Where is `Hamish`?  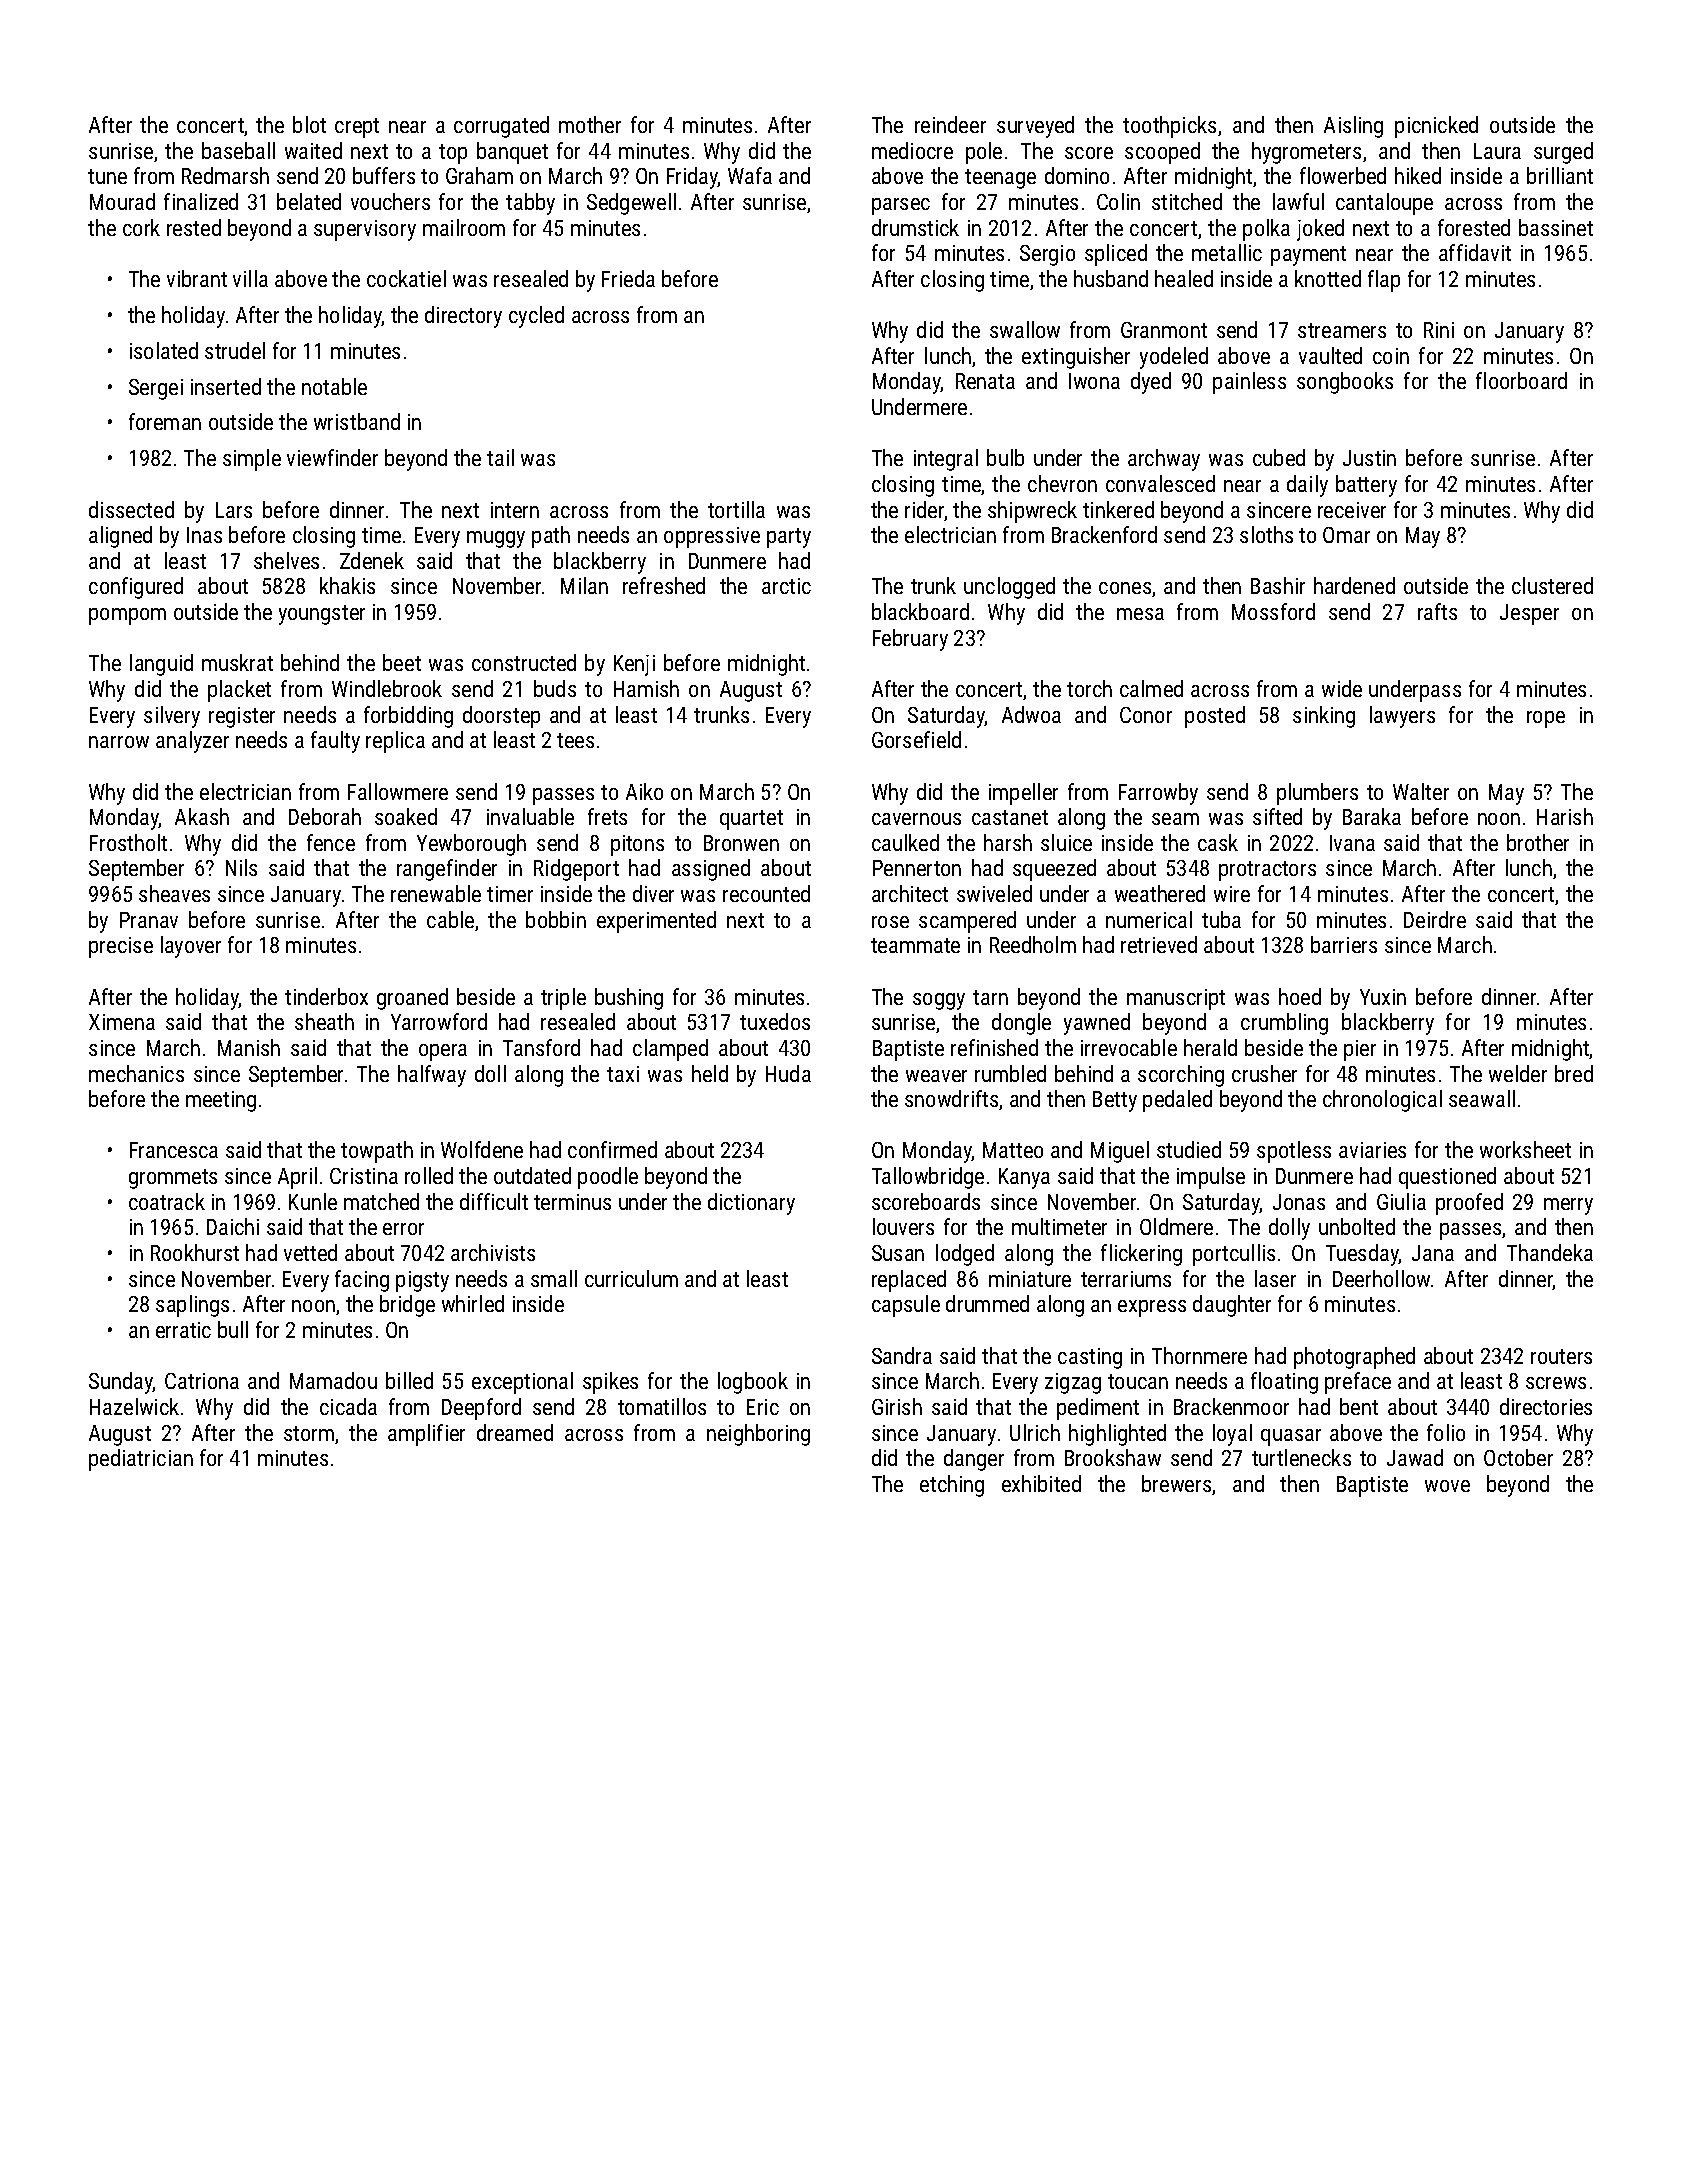
Hamish is located at coordinates (646, 688).
